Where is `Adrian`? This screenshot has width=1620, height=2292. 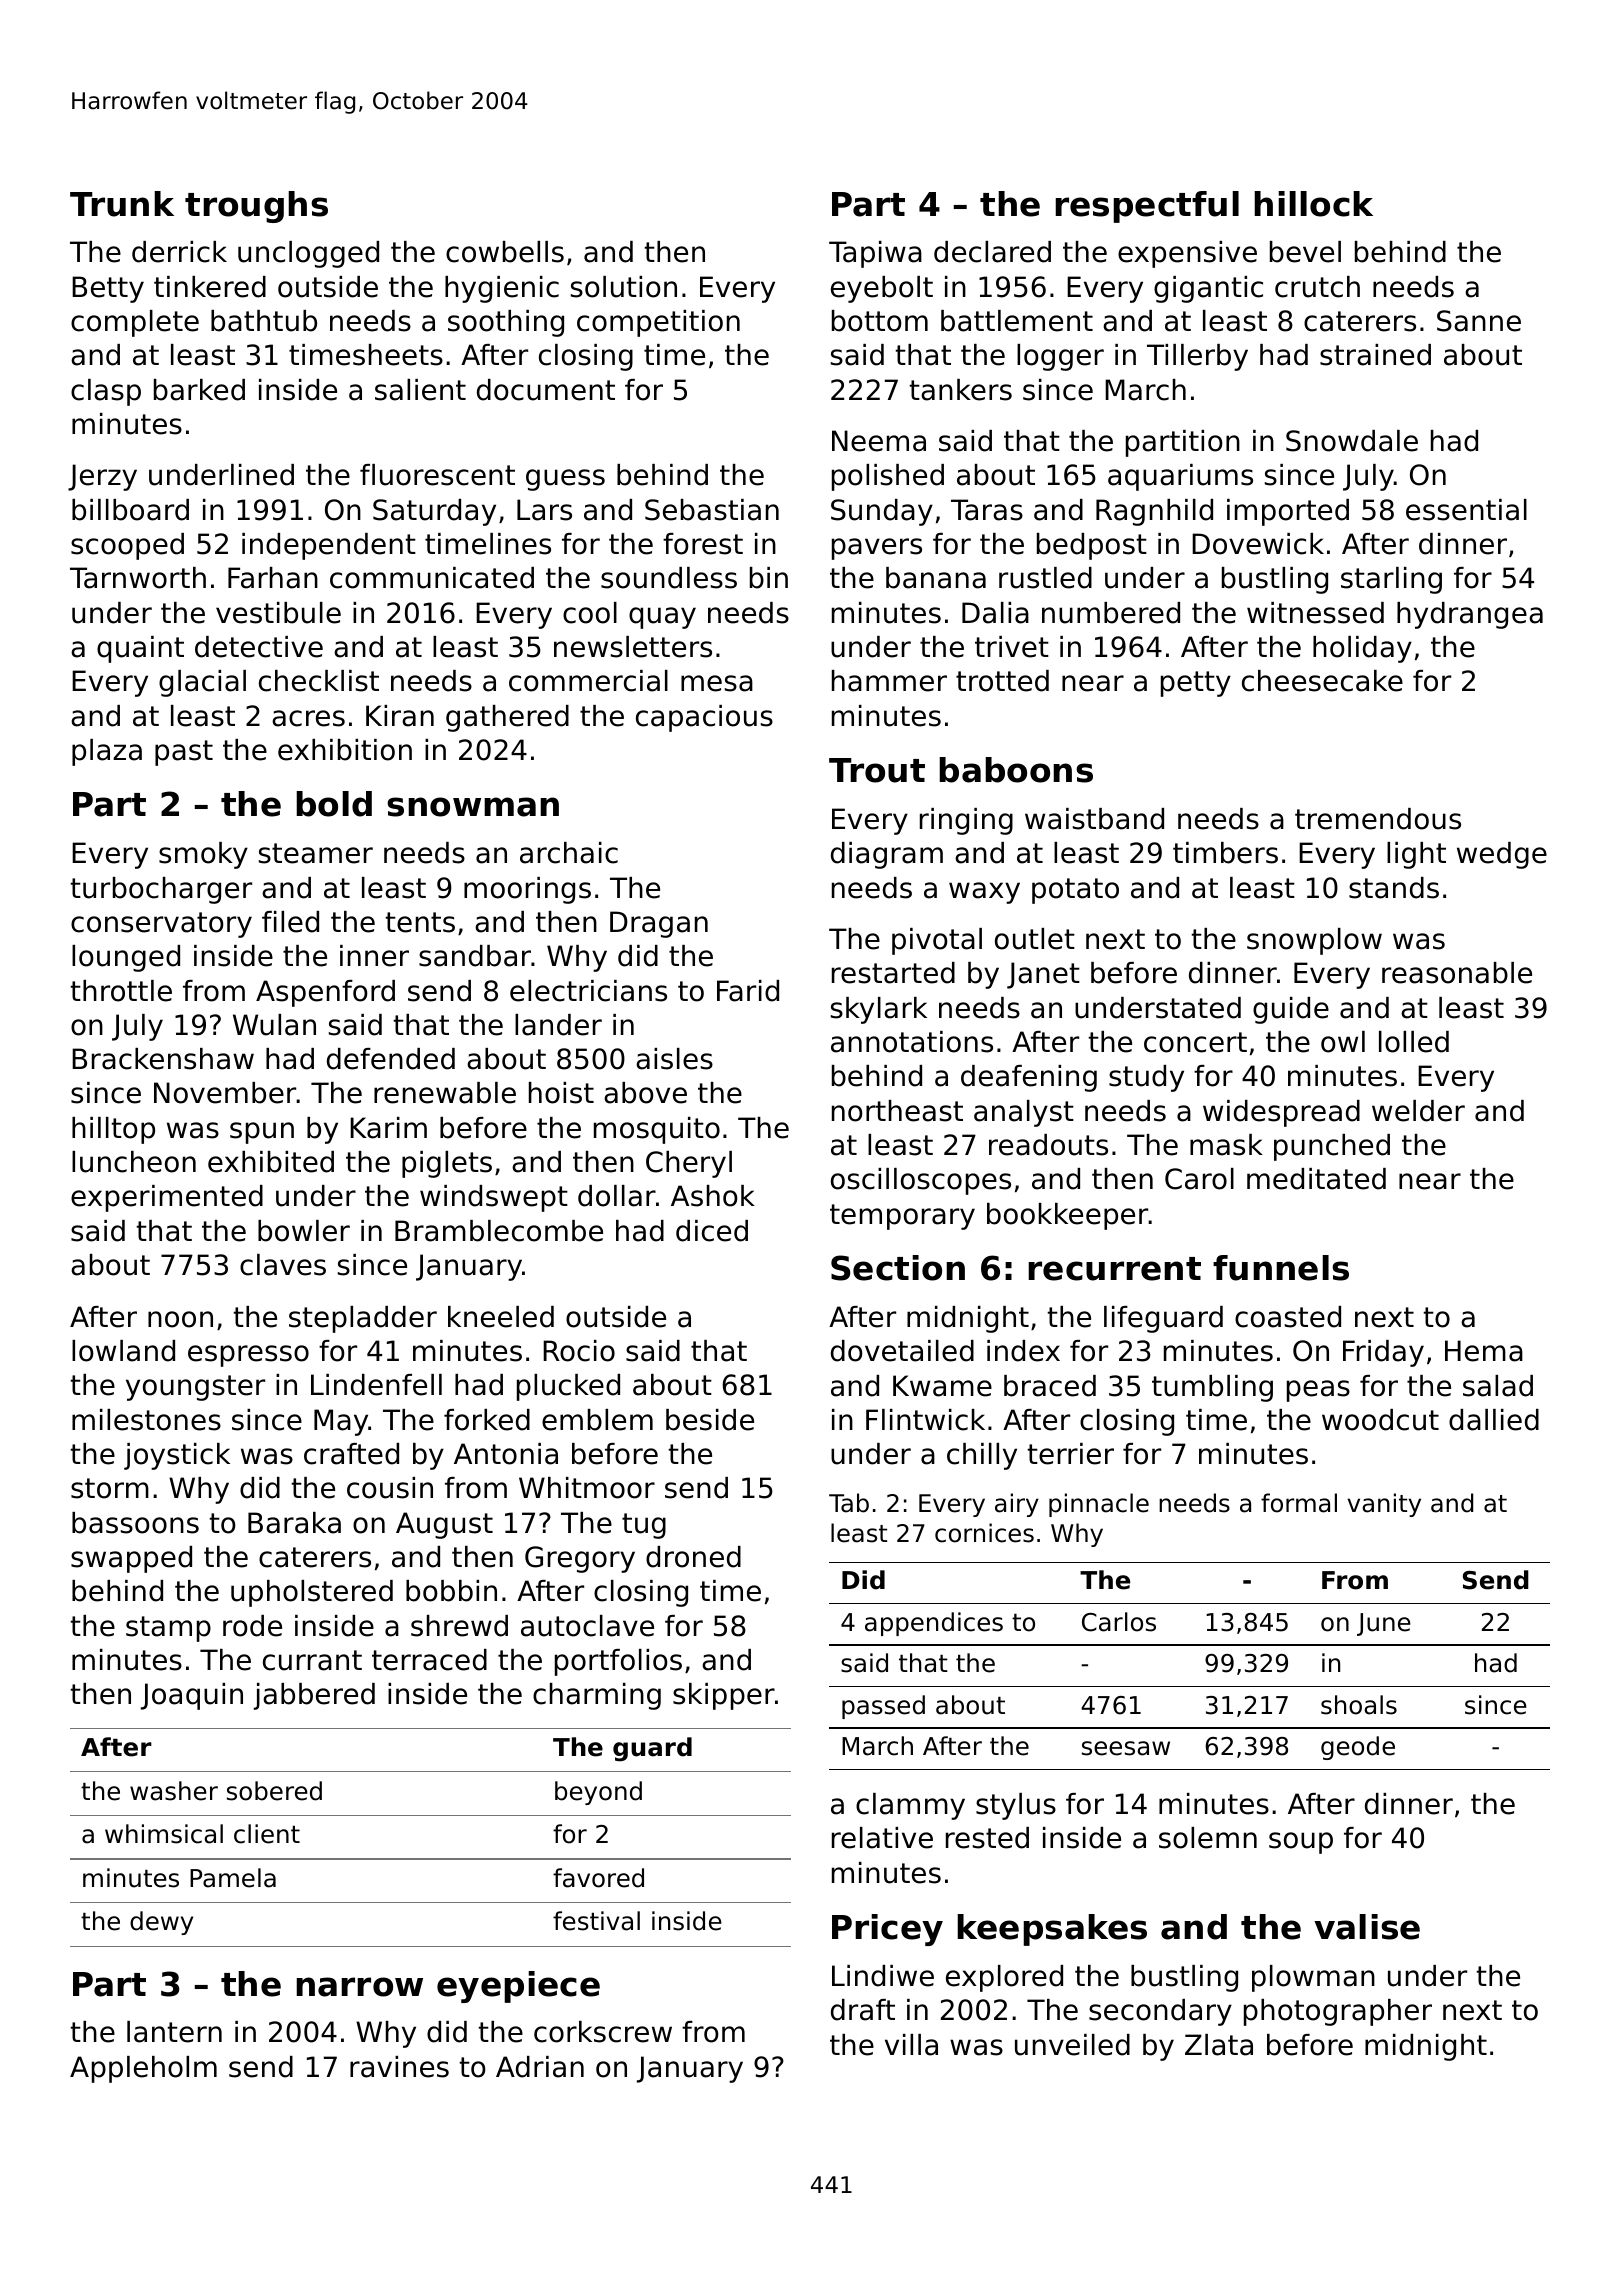 Adrian is located at coordinates (540, 2067).
